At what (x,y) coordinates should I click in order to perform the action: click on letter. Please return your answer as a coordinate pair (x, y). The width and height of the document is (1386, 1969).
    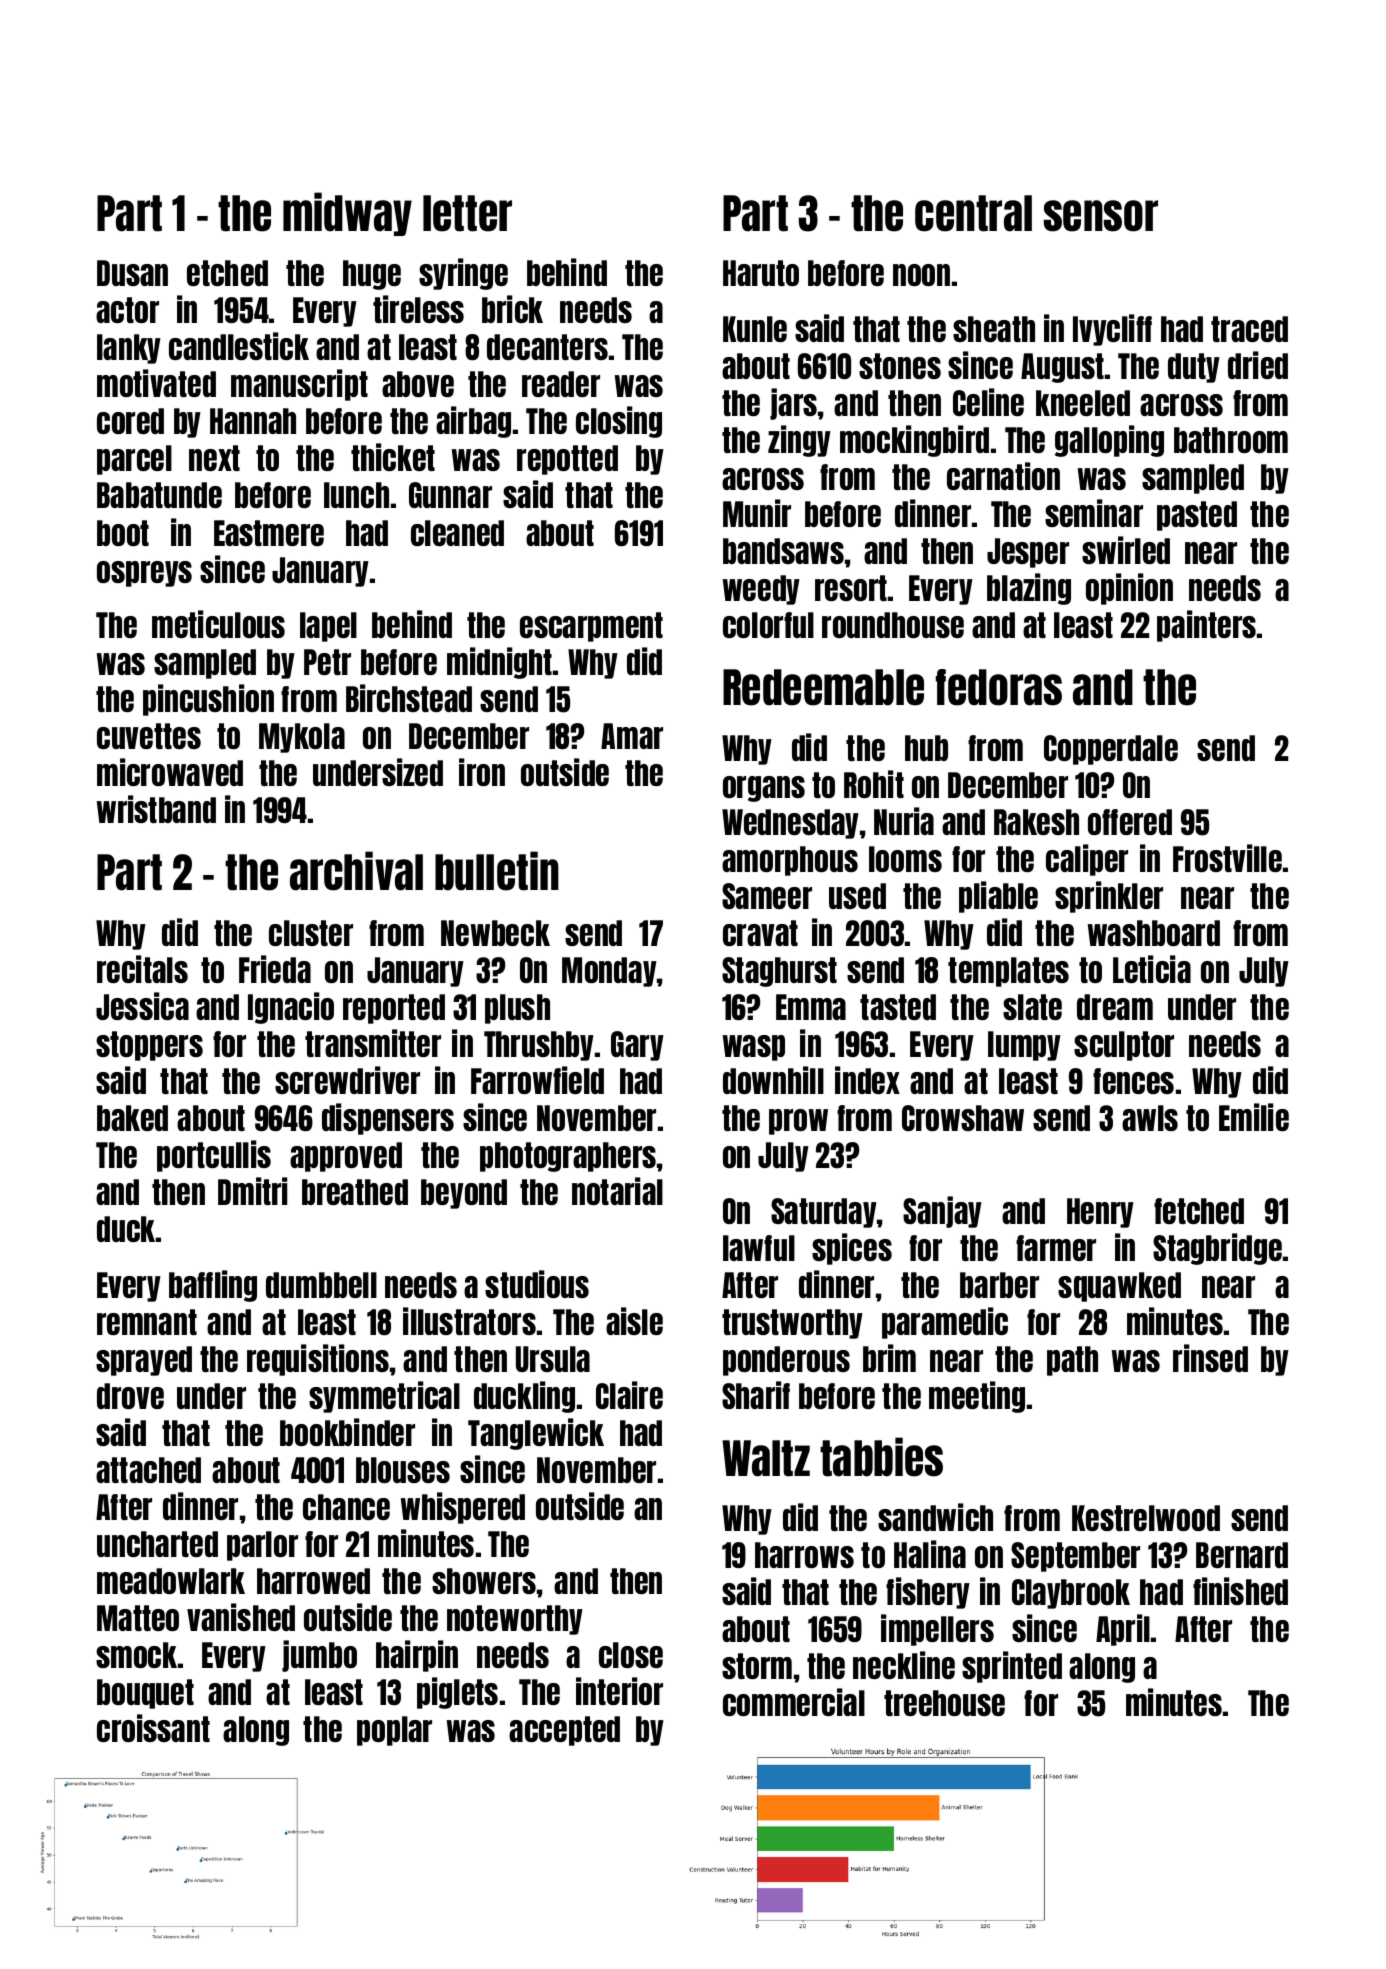
    Looking at the image, I should click on (467, 213).
